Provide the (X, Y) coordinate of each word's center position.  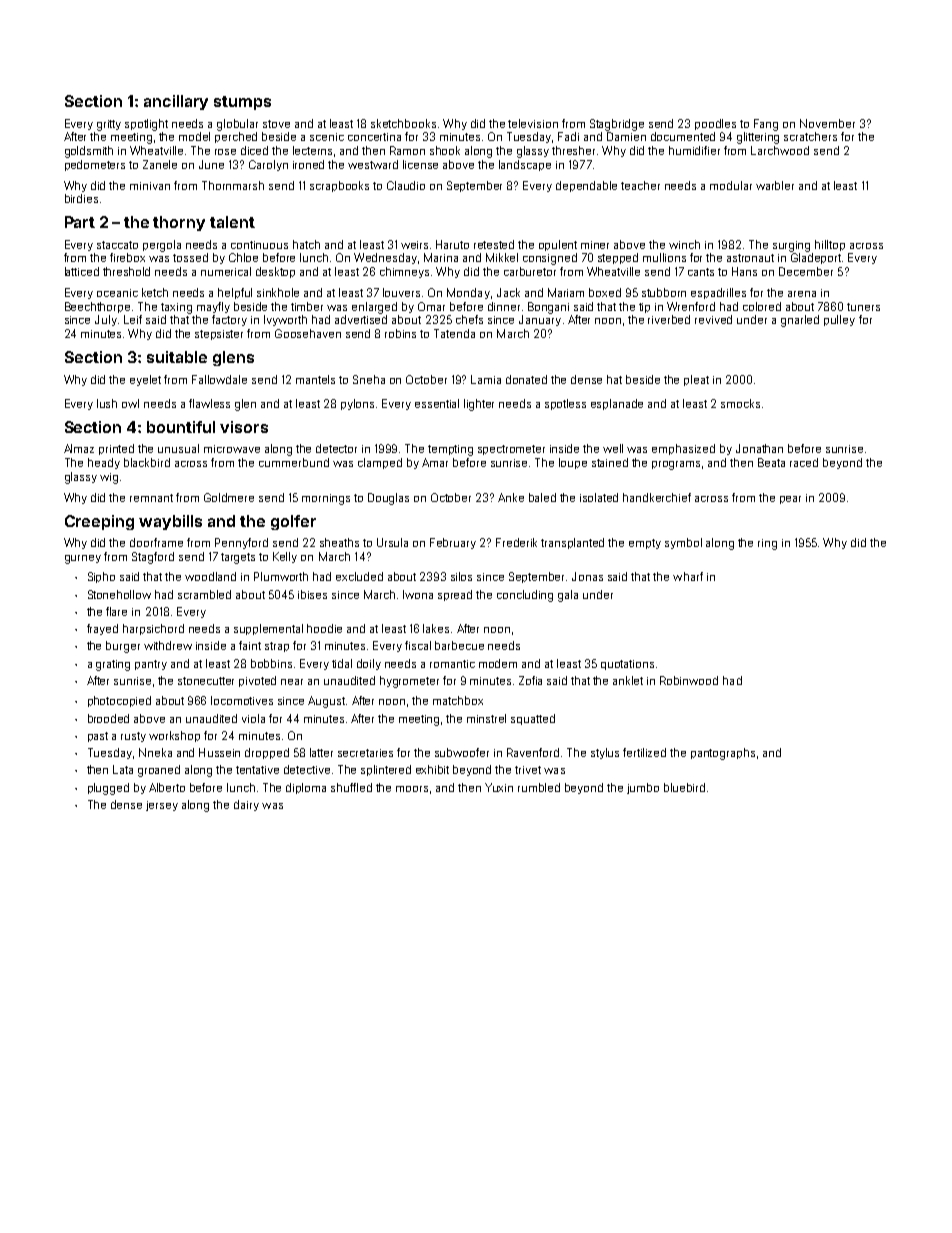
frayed (102, 629)
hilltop (830, 245)
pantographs (723, 754)
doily (369, 664)
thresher (573, 150)
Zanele (160, 164)
